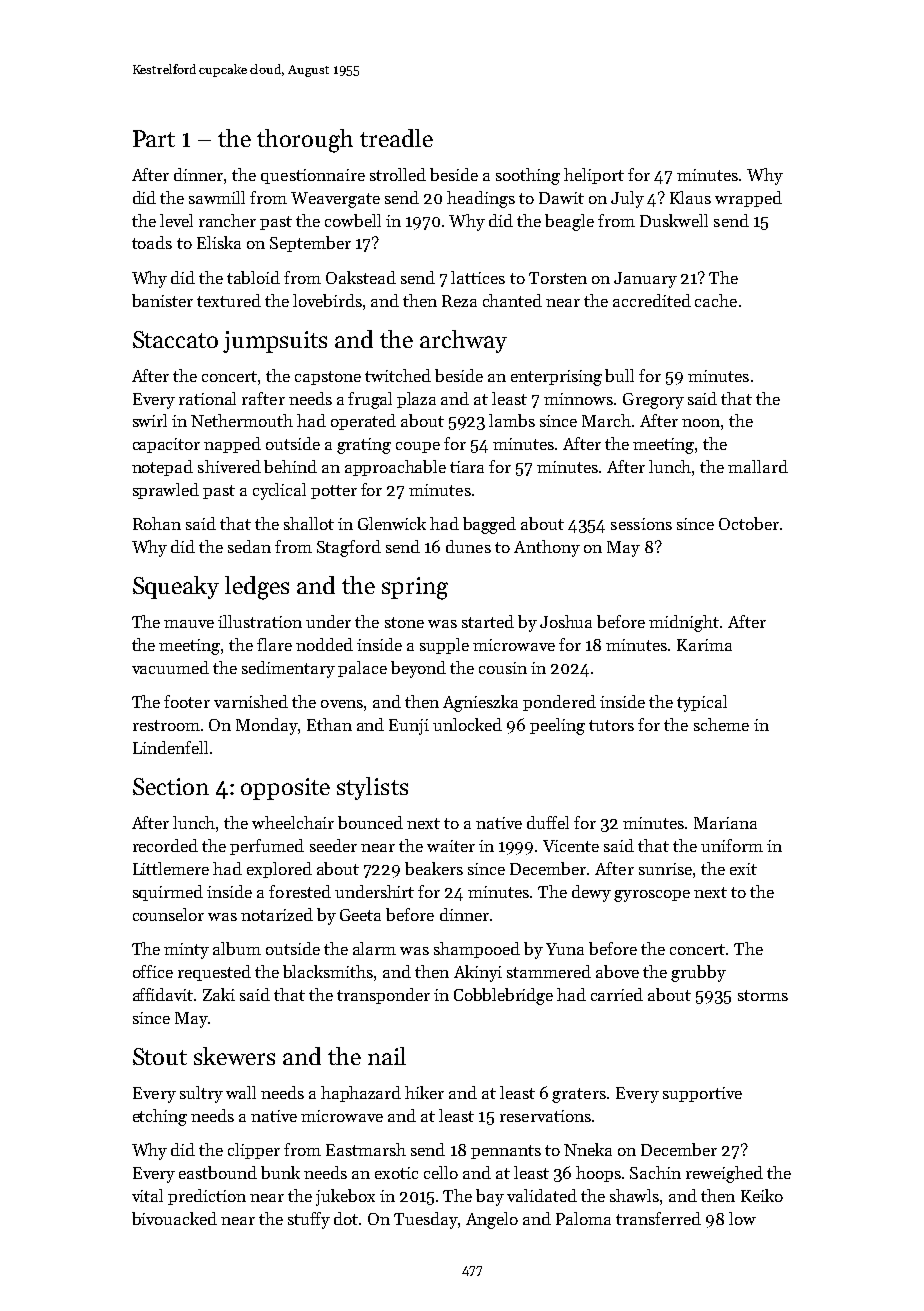 The image size is (924, 1311). I want to click on soothing, so click(528, 176).
